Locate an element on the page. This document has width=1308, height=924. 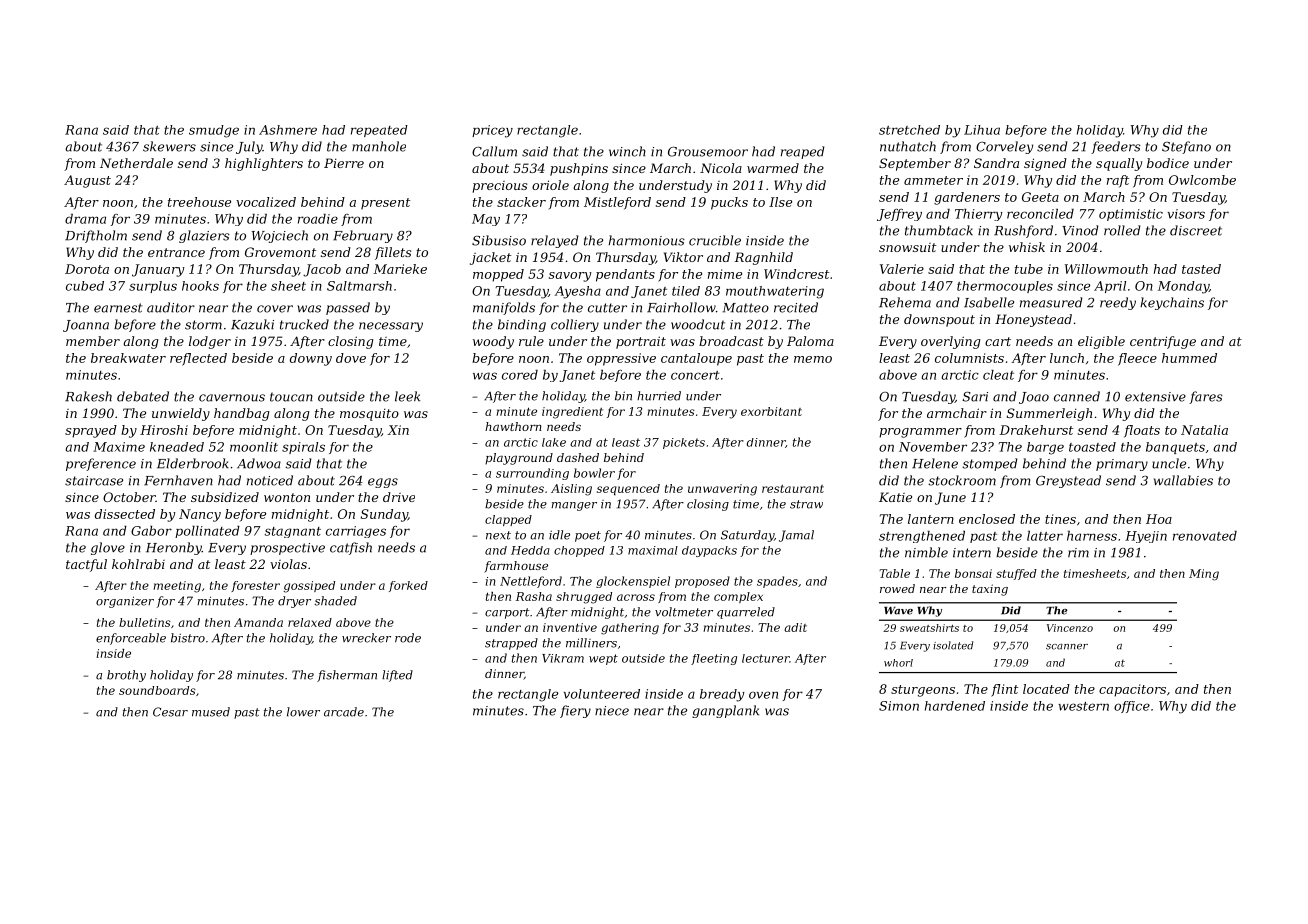
moonlit is located at coordinates (254, 447).
